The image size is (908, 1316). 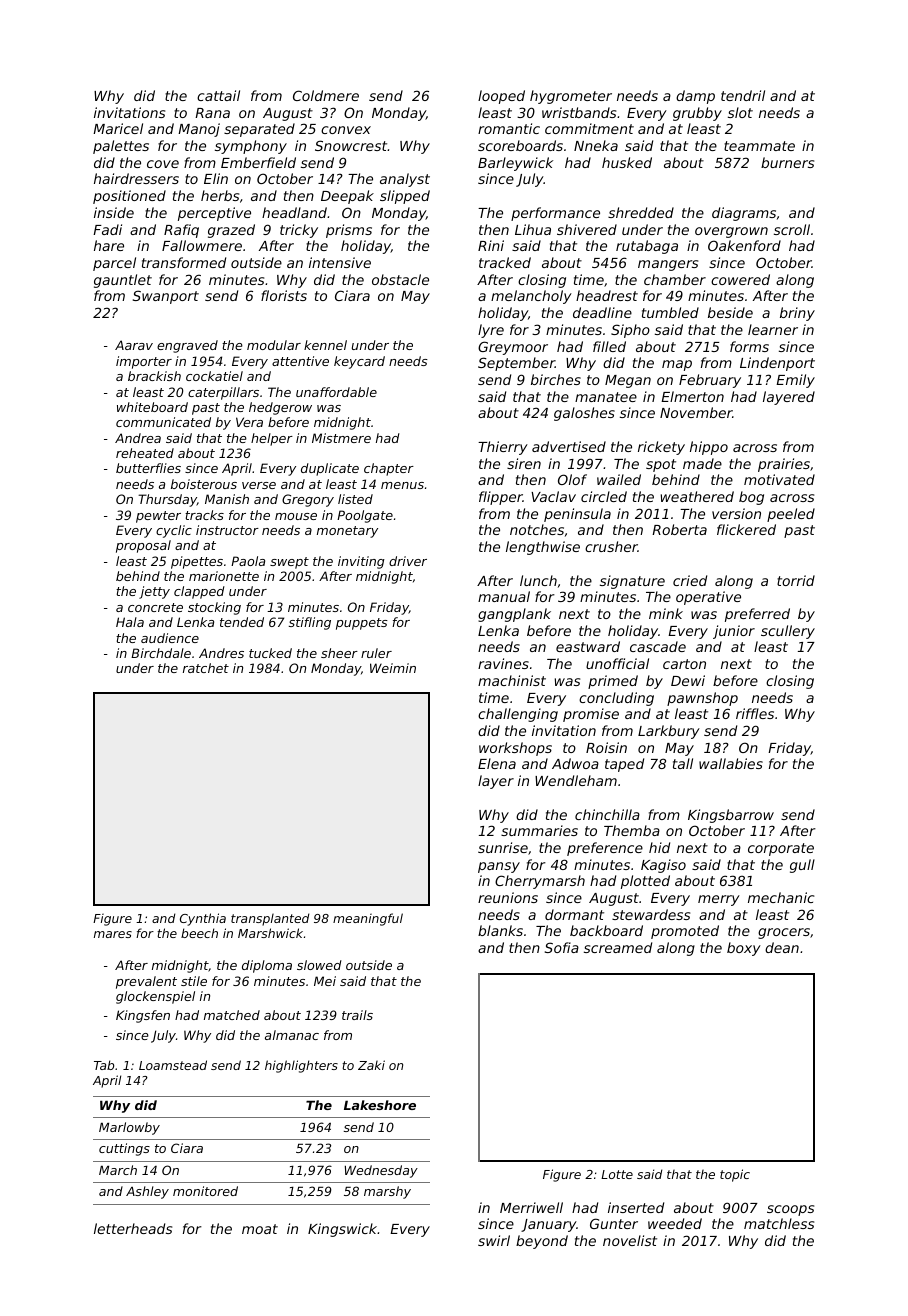 I want to click on Roberta, so click(x=679, y=529).
